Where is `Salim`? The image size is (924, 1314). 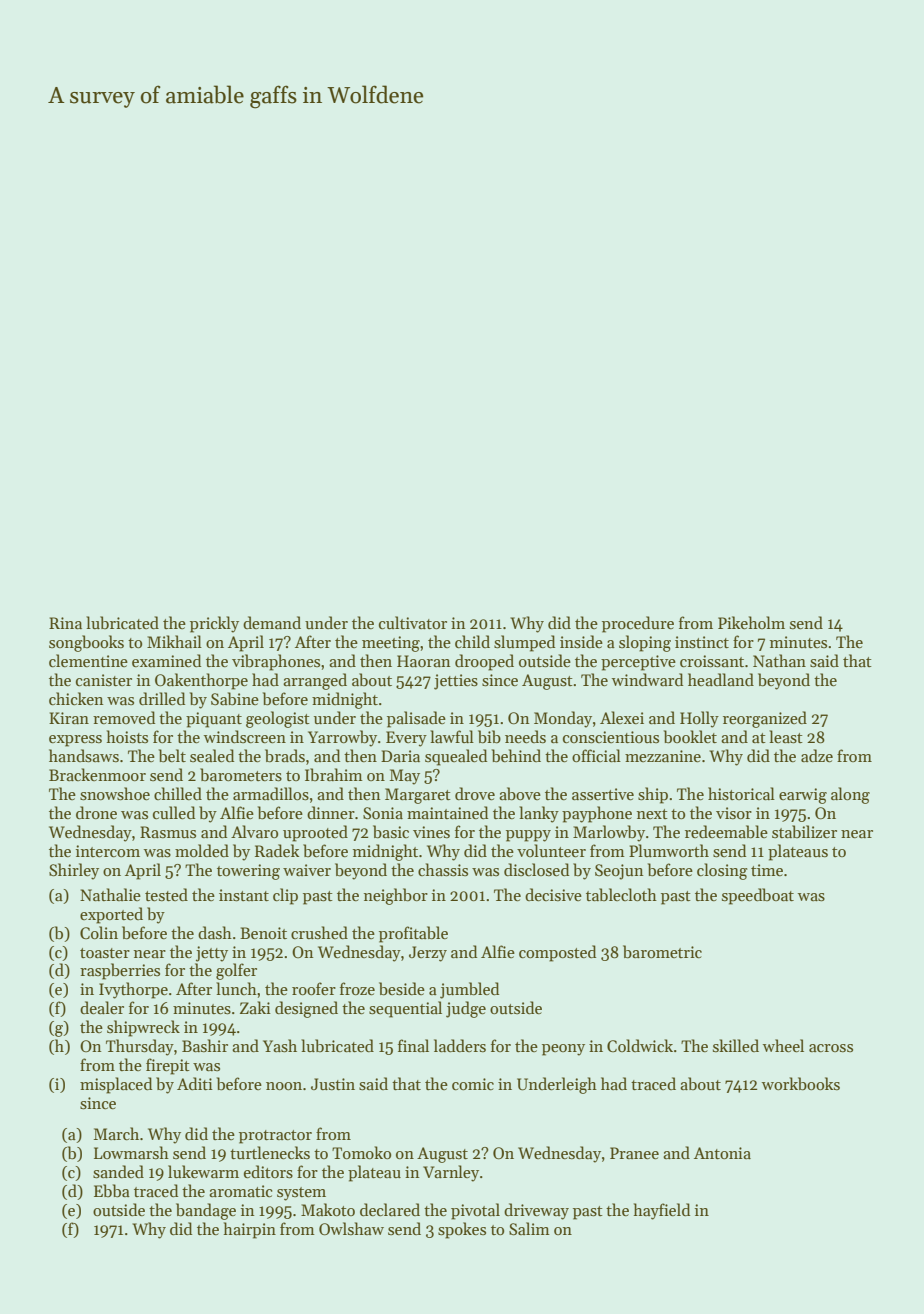
Salim is located at coordinates (529, 1229).
